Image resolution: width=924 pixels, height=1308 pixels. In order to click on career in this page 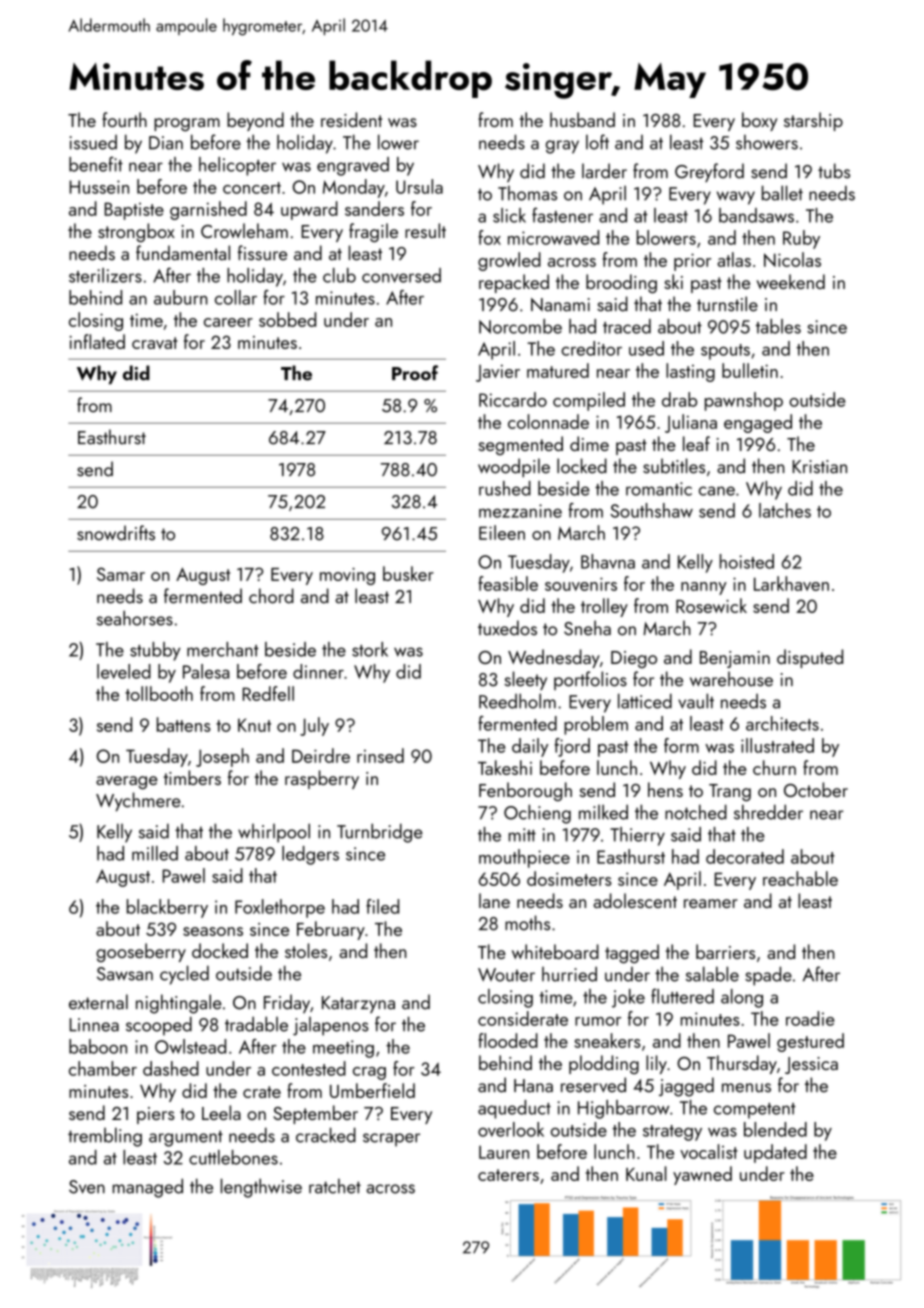, I will do `click(228, 322)`.
